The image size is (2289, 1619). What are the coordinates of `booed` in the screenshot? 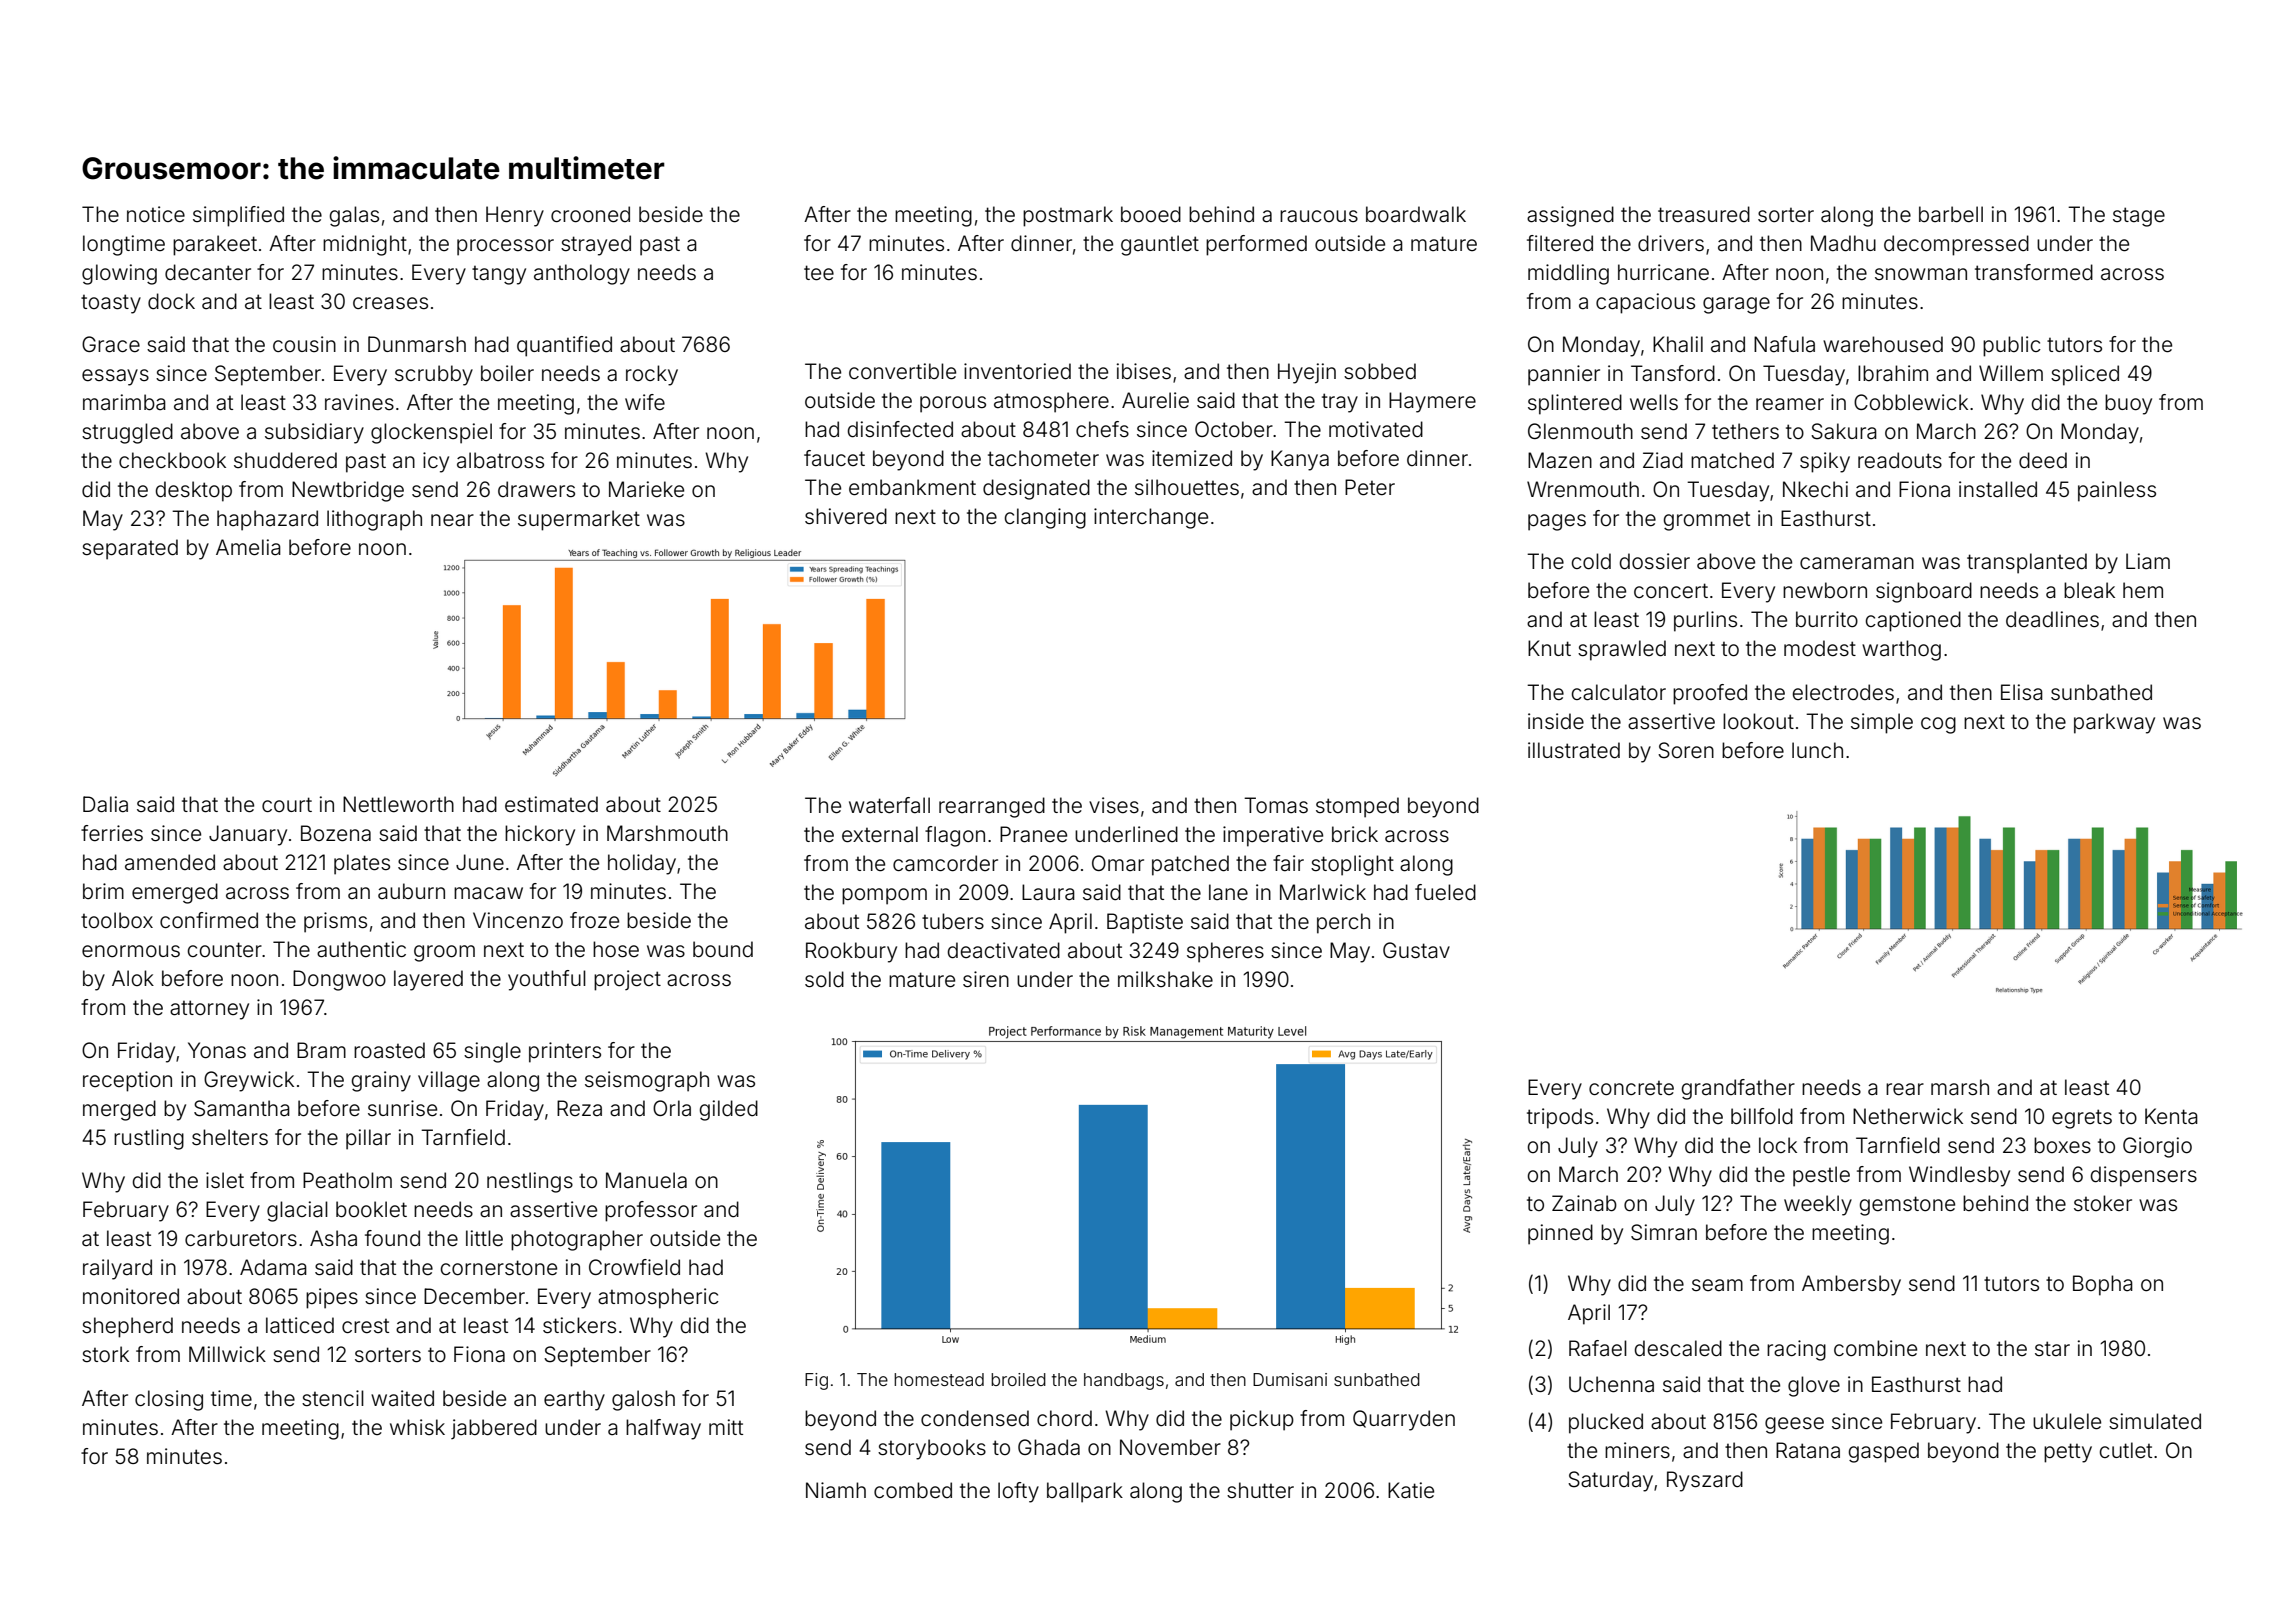 It's located at (1151, 214).
